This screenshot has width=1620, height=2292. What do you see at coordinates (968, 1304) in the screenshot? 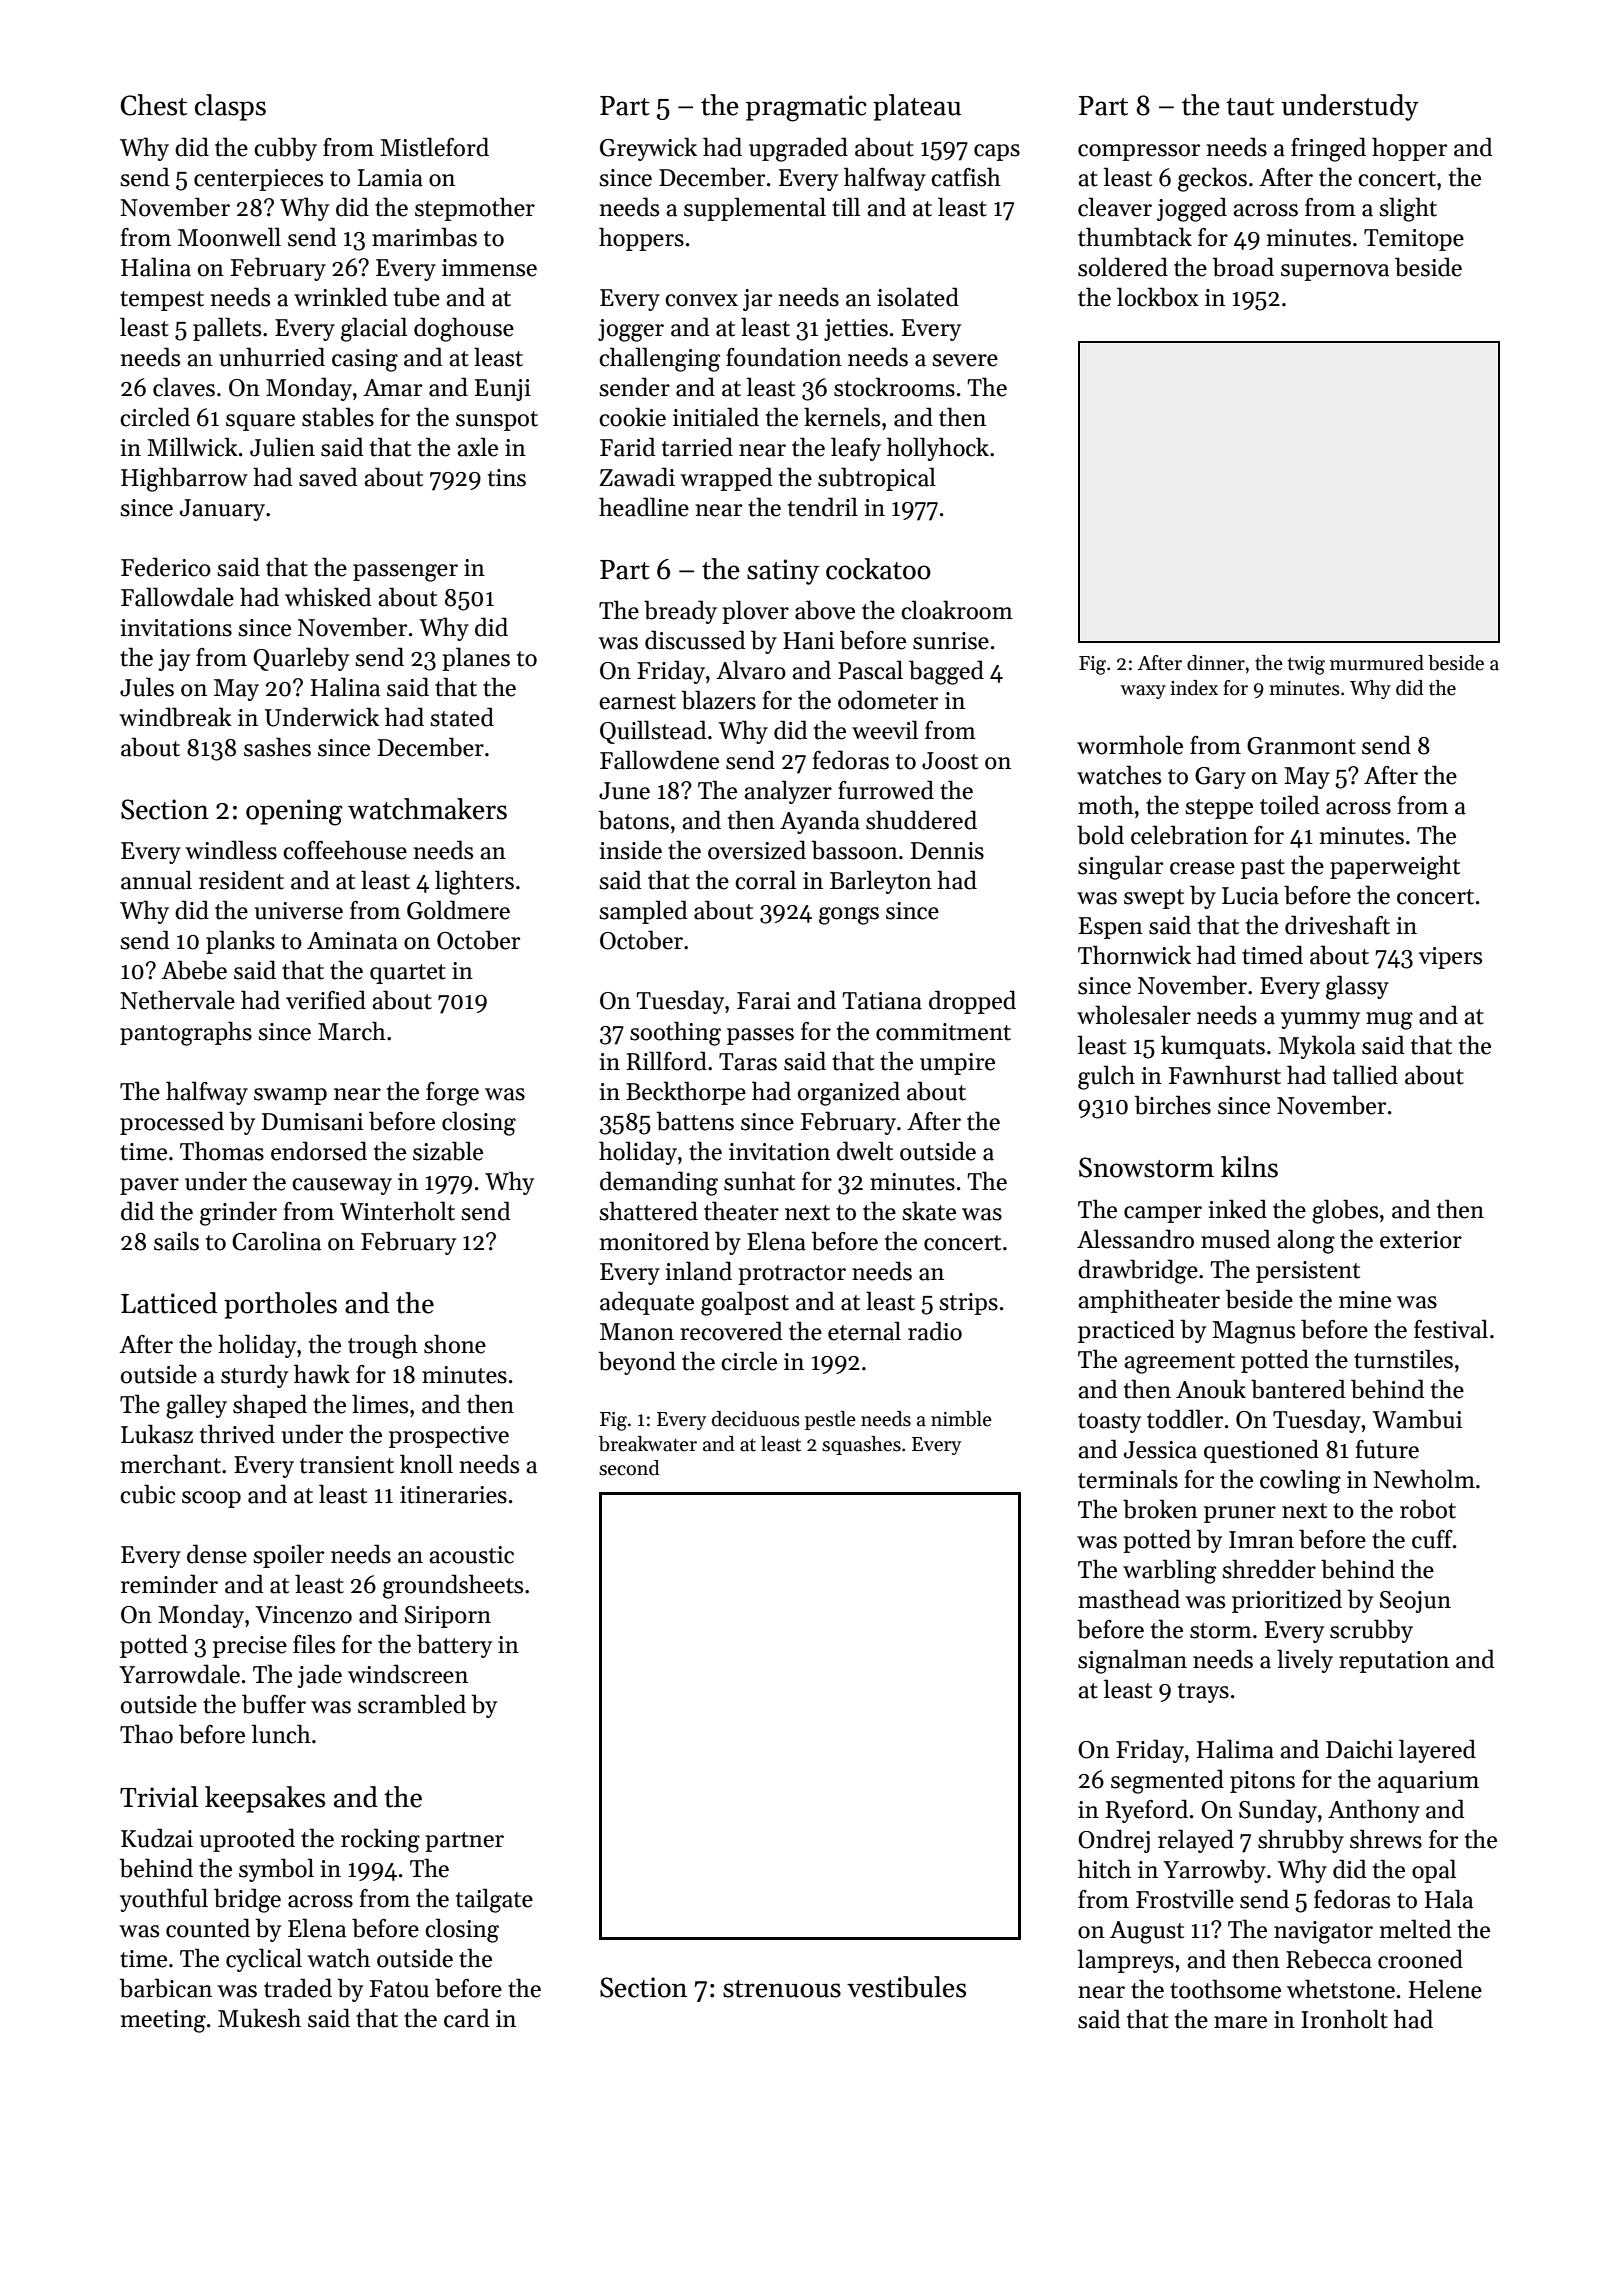
I see `strips` at bounding box center [968, 1304].
